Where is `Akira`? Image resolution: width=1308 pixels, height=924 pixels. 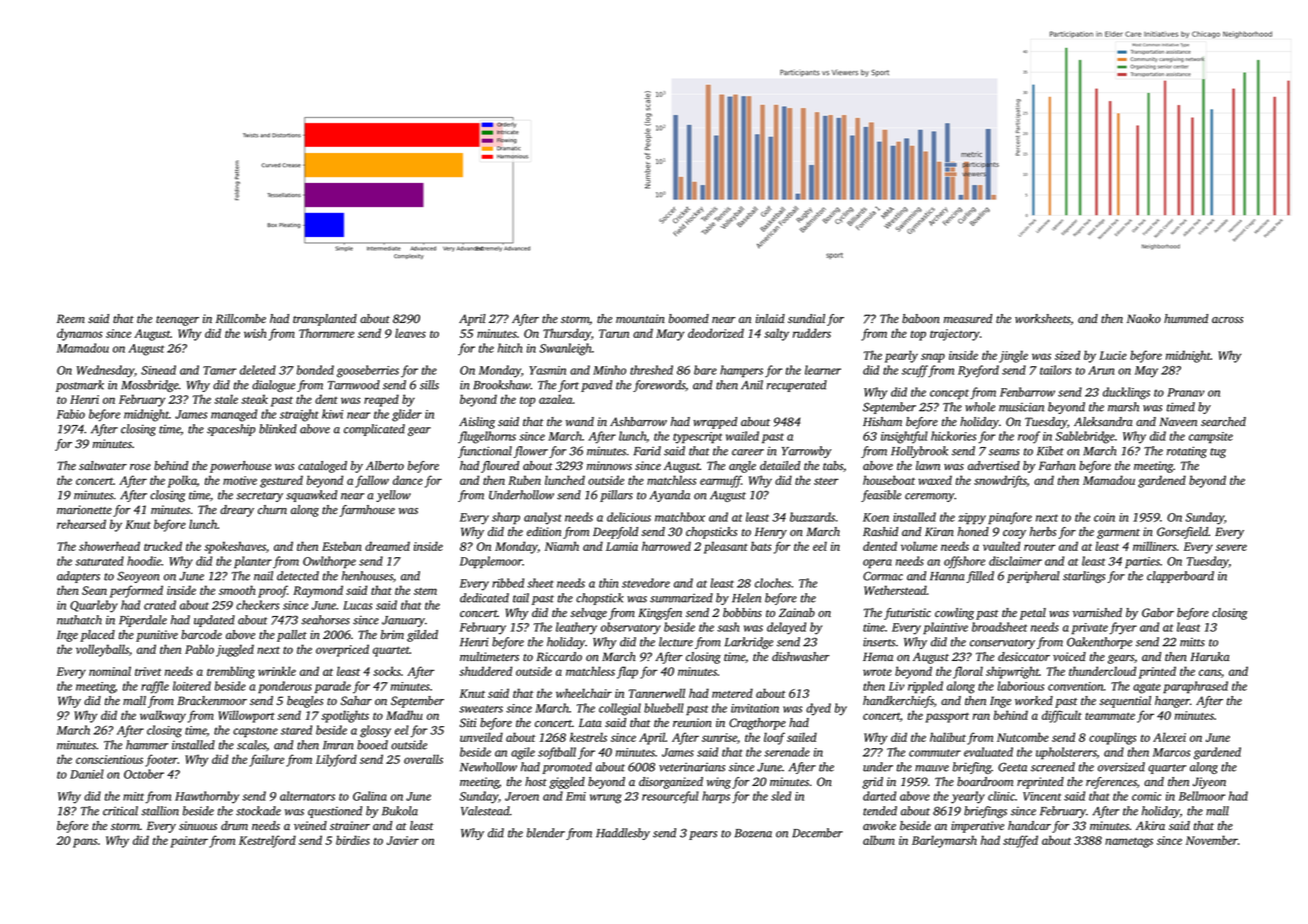 Akira is located at coordinates (1150, 825).
